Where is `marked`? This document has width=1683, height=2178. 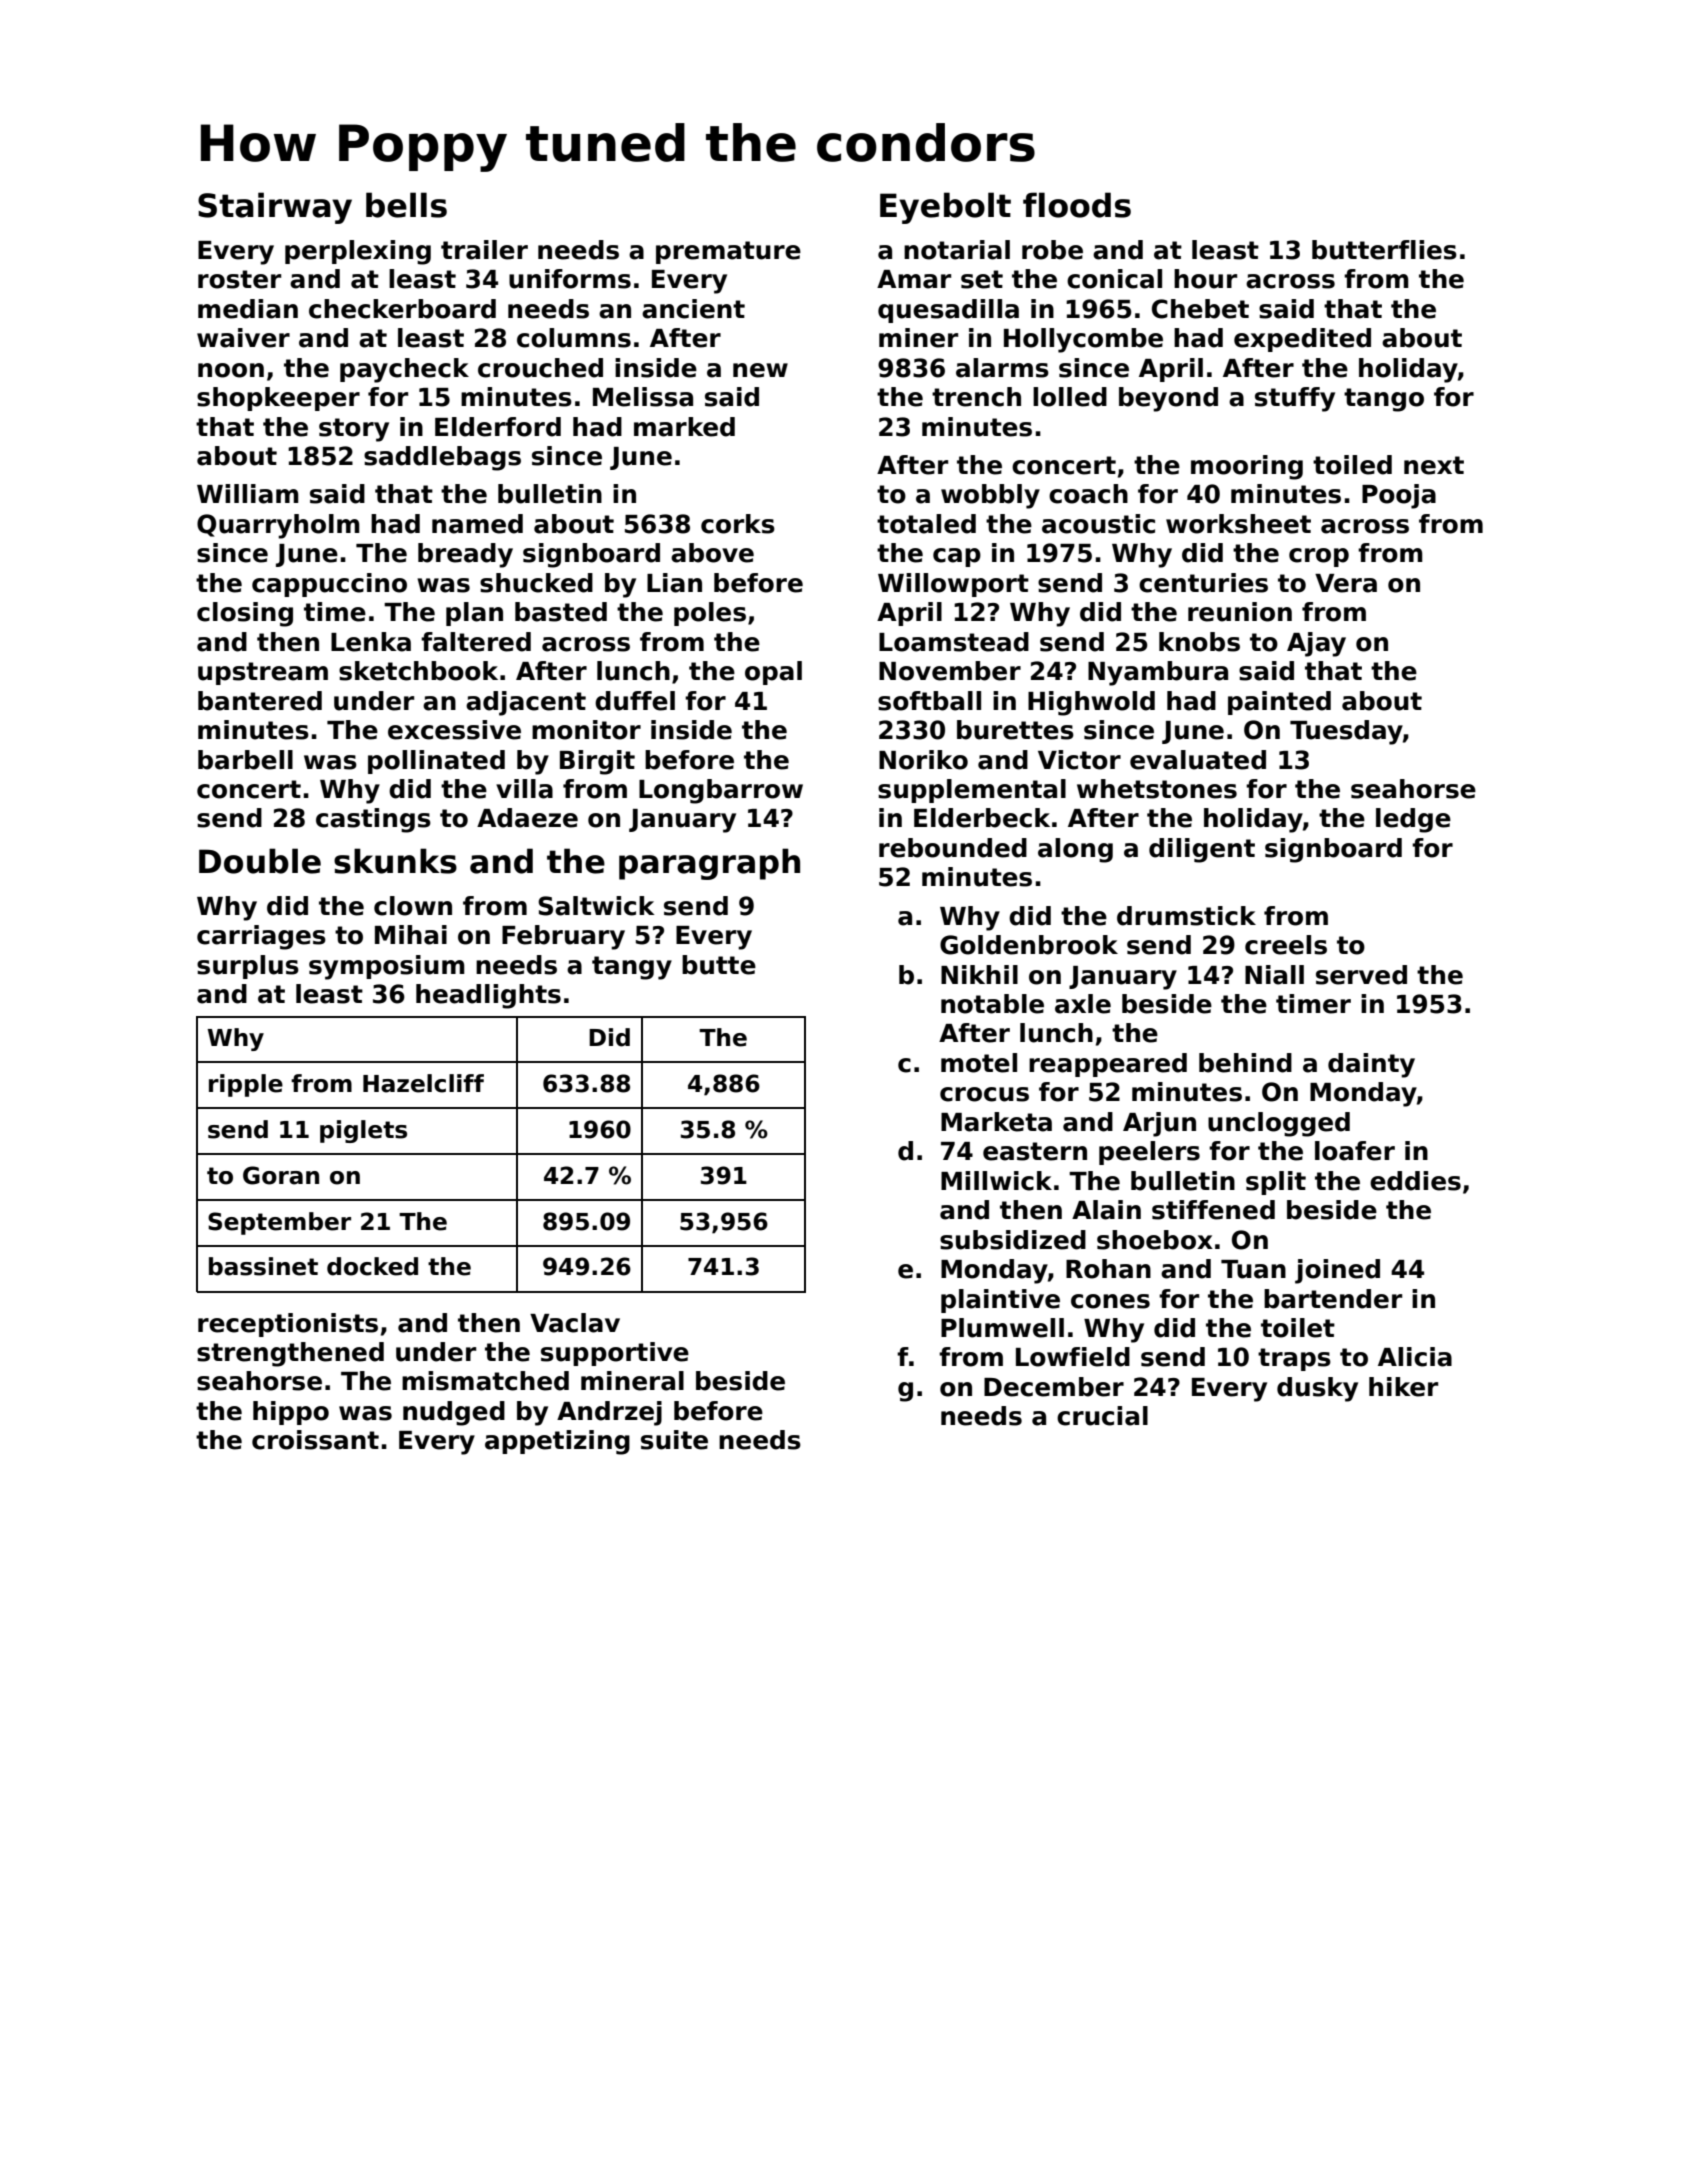 marked is located at coordinates (684, 427).
